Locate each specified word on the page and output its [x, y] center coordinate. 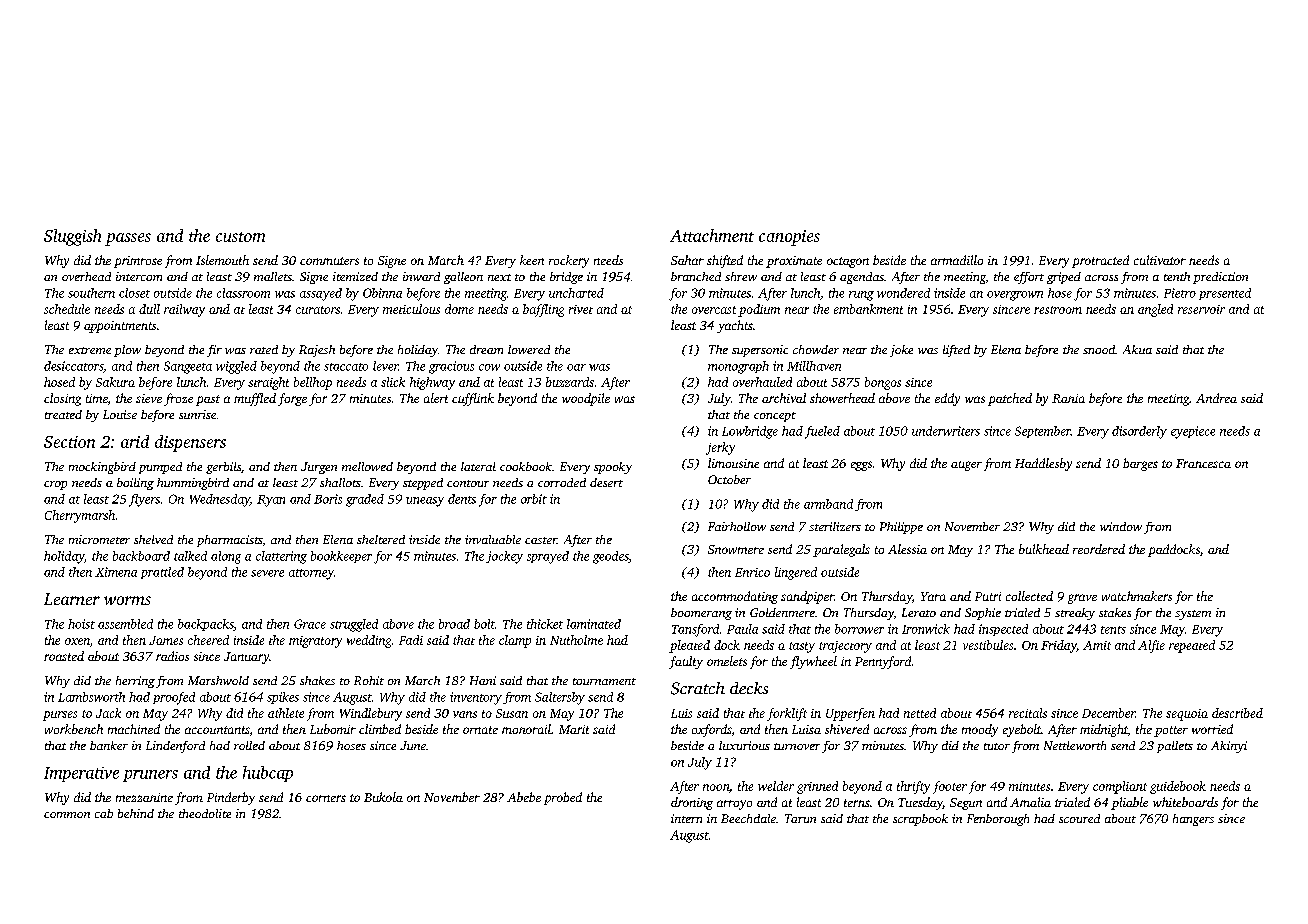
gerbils [223, 468]
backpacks [206, 625]
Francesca [1203, 463]
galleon [463, 278]
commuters [329, 261]
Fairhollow [737, 526]
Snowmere [736, 549]
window [1121, 526]
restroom [1058, 310]
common [67, 815]
